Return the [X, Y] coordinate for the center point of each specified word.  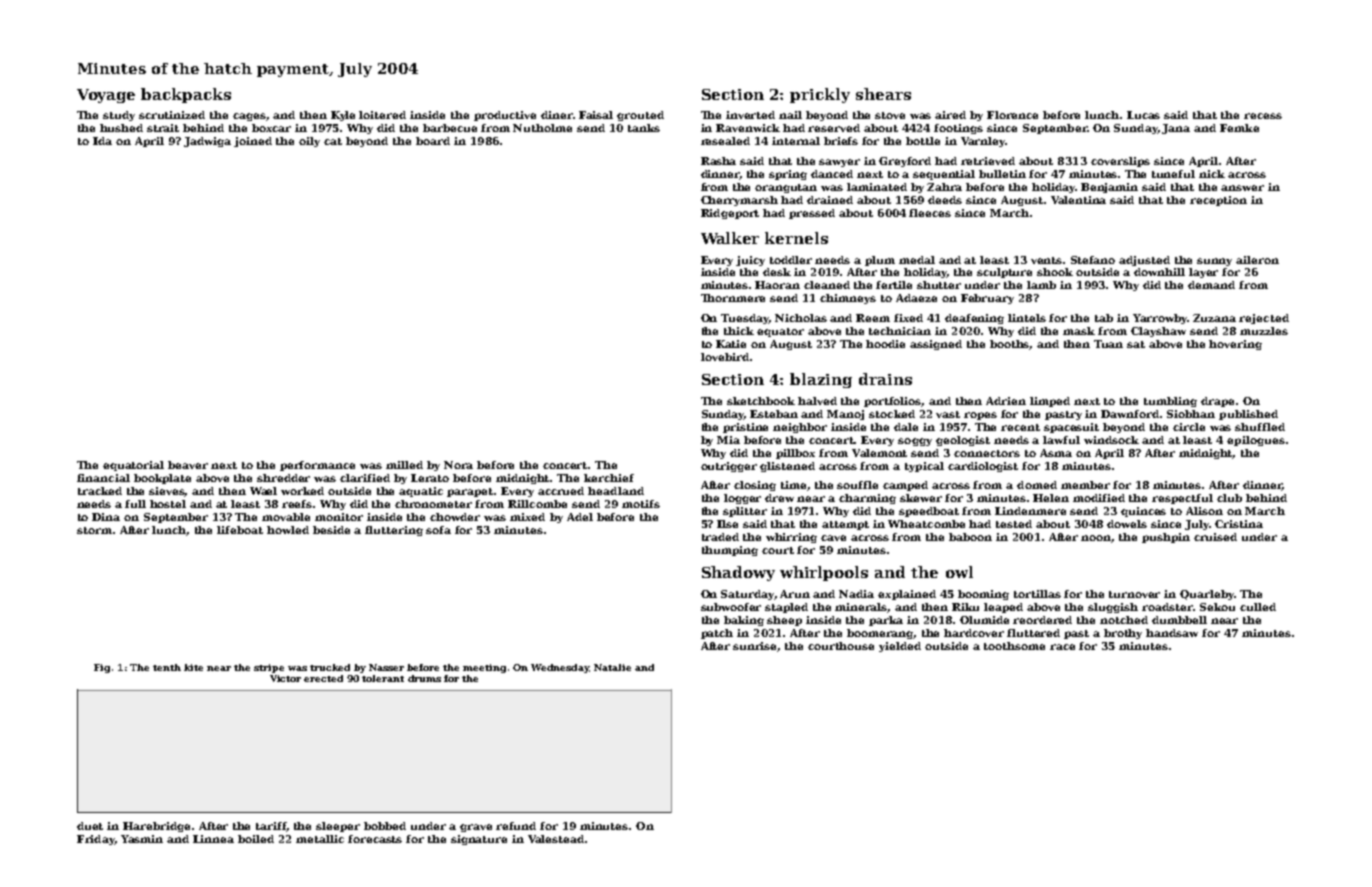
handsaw [1172, 633]
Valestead [556, 839]
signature [479, 840]
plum [880, 261]
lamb [1041, 285]
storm [94, 530]
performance [317, 466]
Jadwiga [207, 142]
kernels [796, 238]
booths [1010, 345]
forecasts [375, 839]
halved [817, 401]
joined [253, 142]
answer [1242, 188]
